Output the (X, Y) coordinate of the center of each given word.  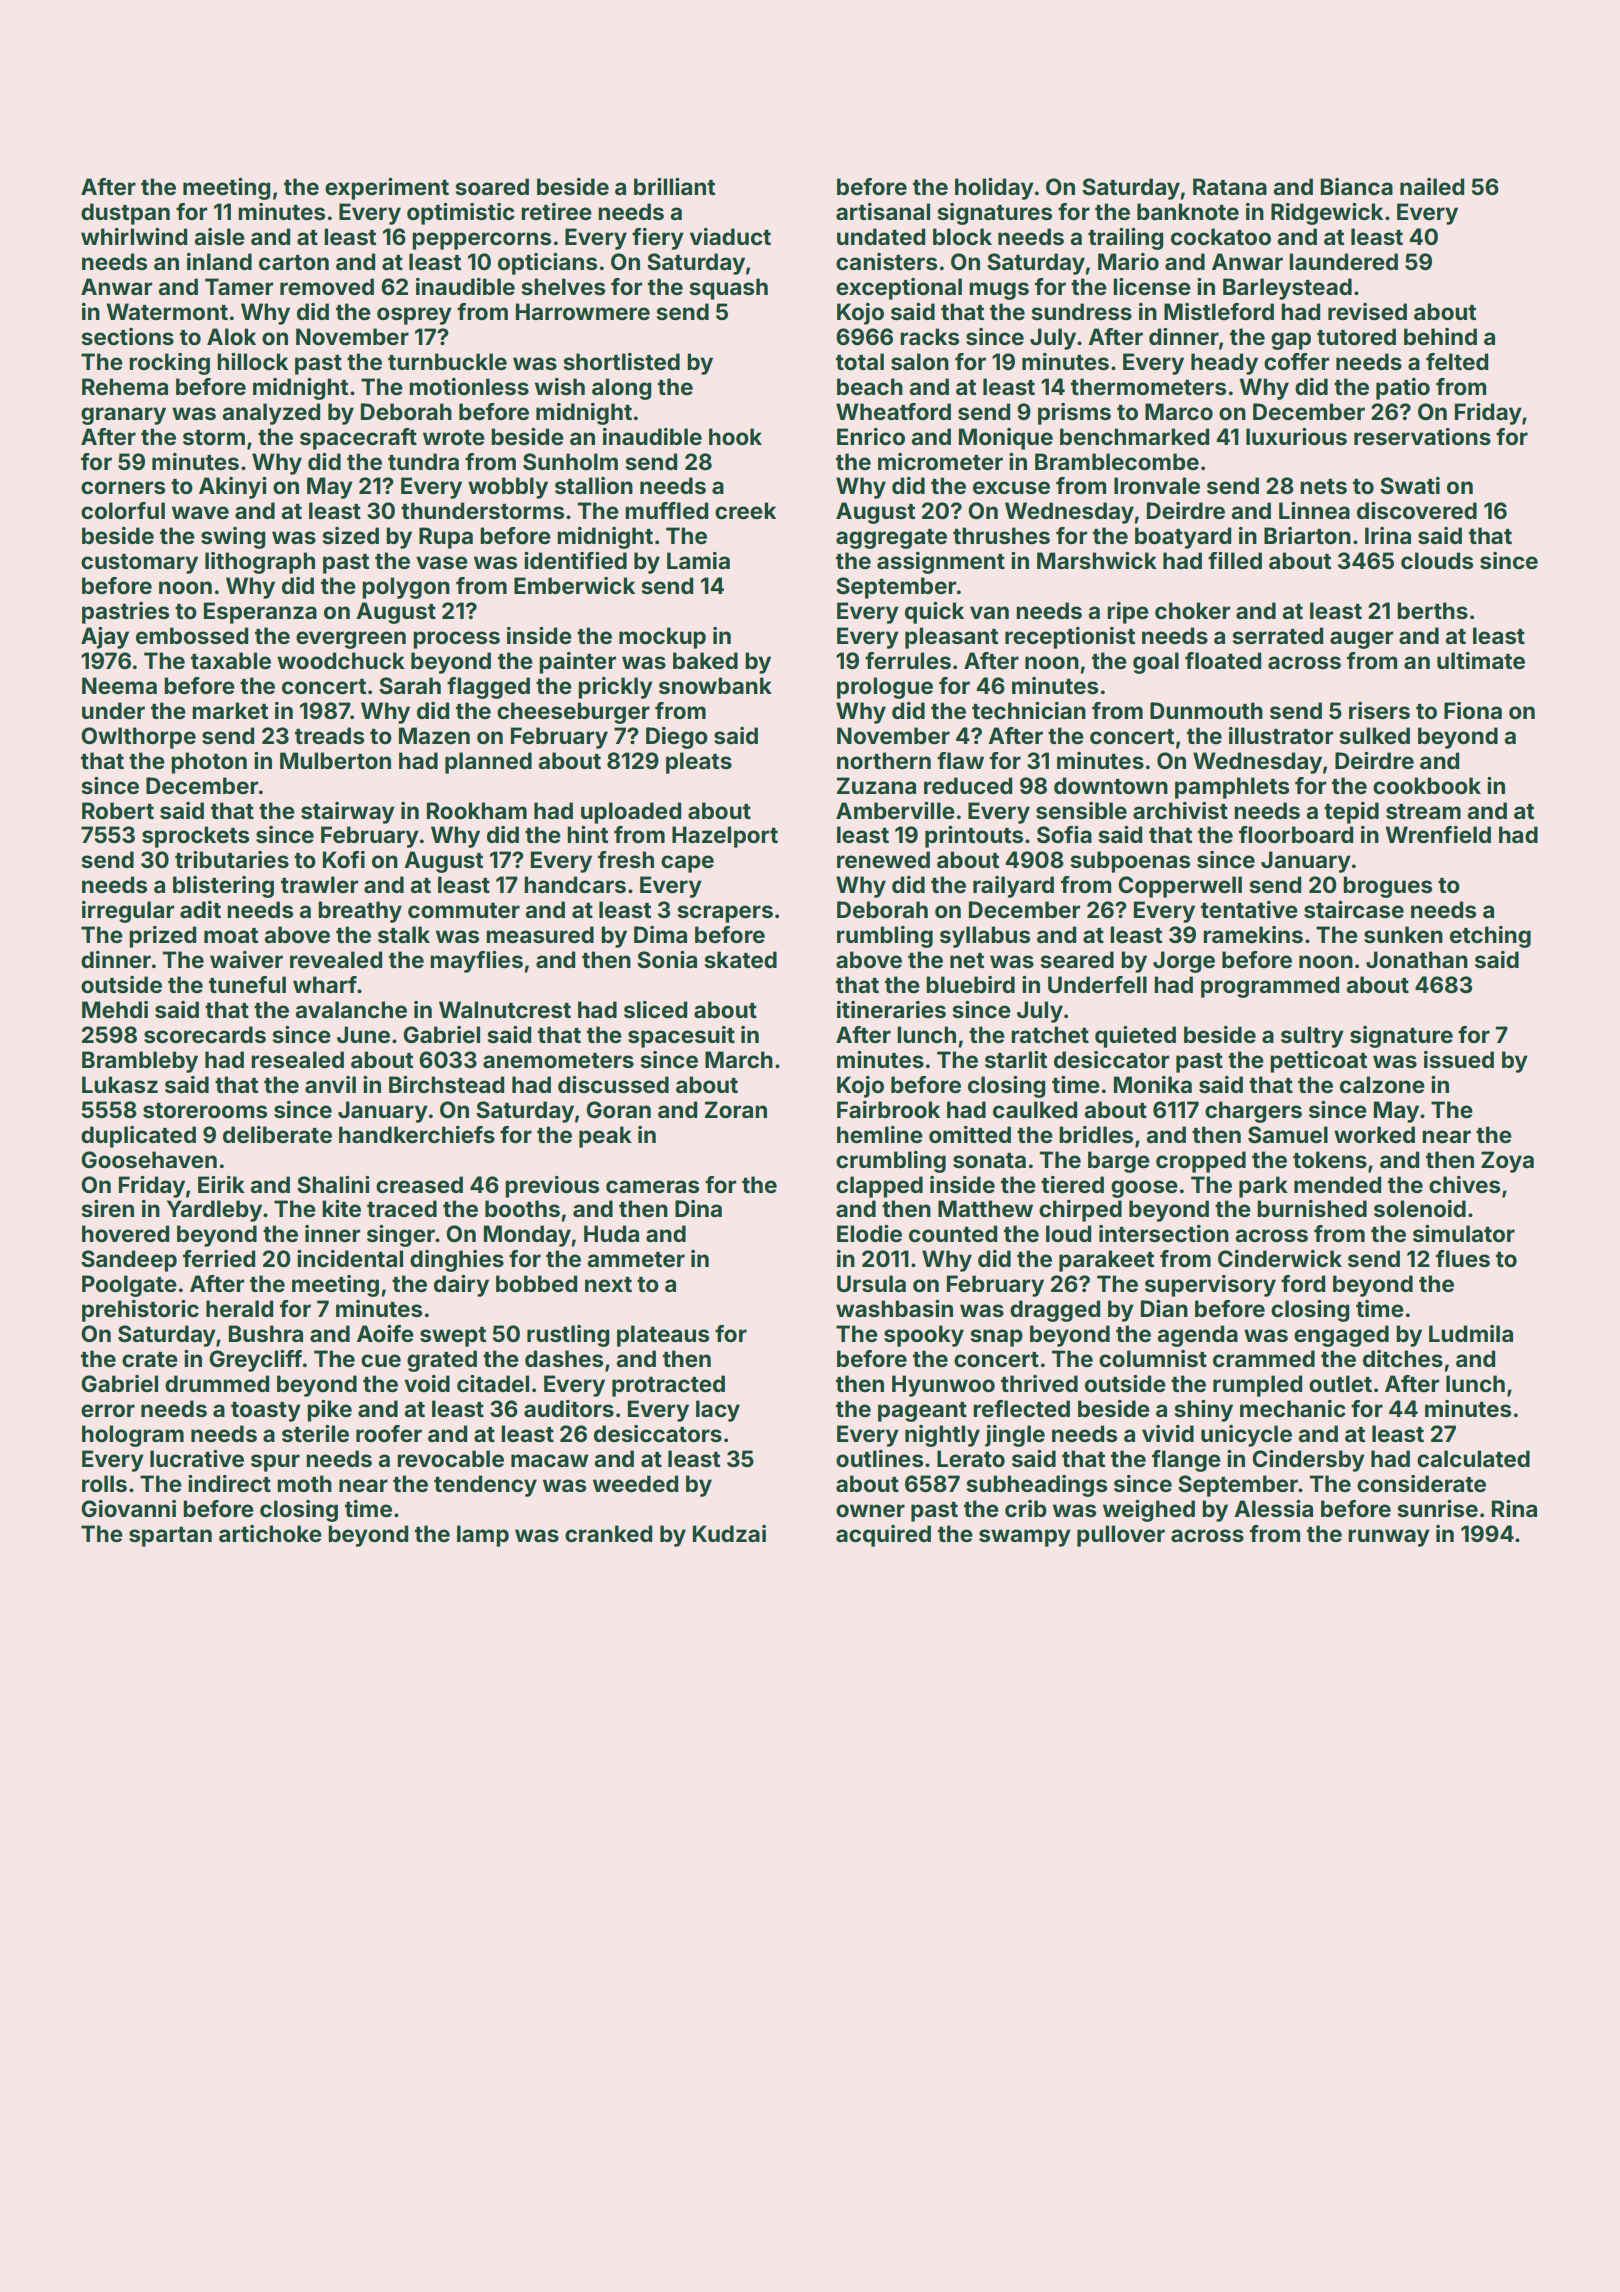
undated (881, 236)
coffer (1296, 361)
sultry (1312, 1037)
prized (163, 937)
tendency (485, 1486)
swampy (1025, 1538)
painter (577, 663)
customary (139, 564)
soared (492, 186)
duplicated (138, 1137)
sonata (989, 1161)
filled (1235, 560)
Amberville (895, 810)
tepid (1351, 813)
